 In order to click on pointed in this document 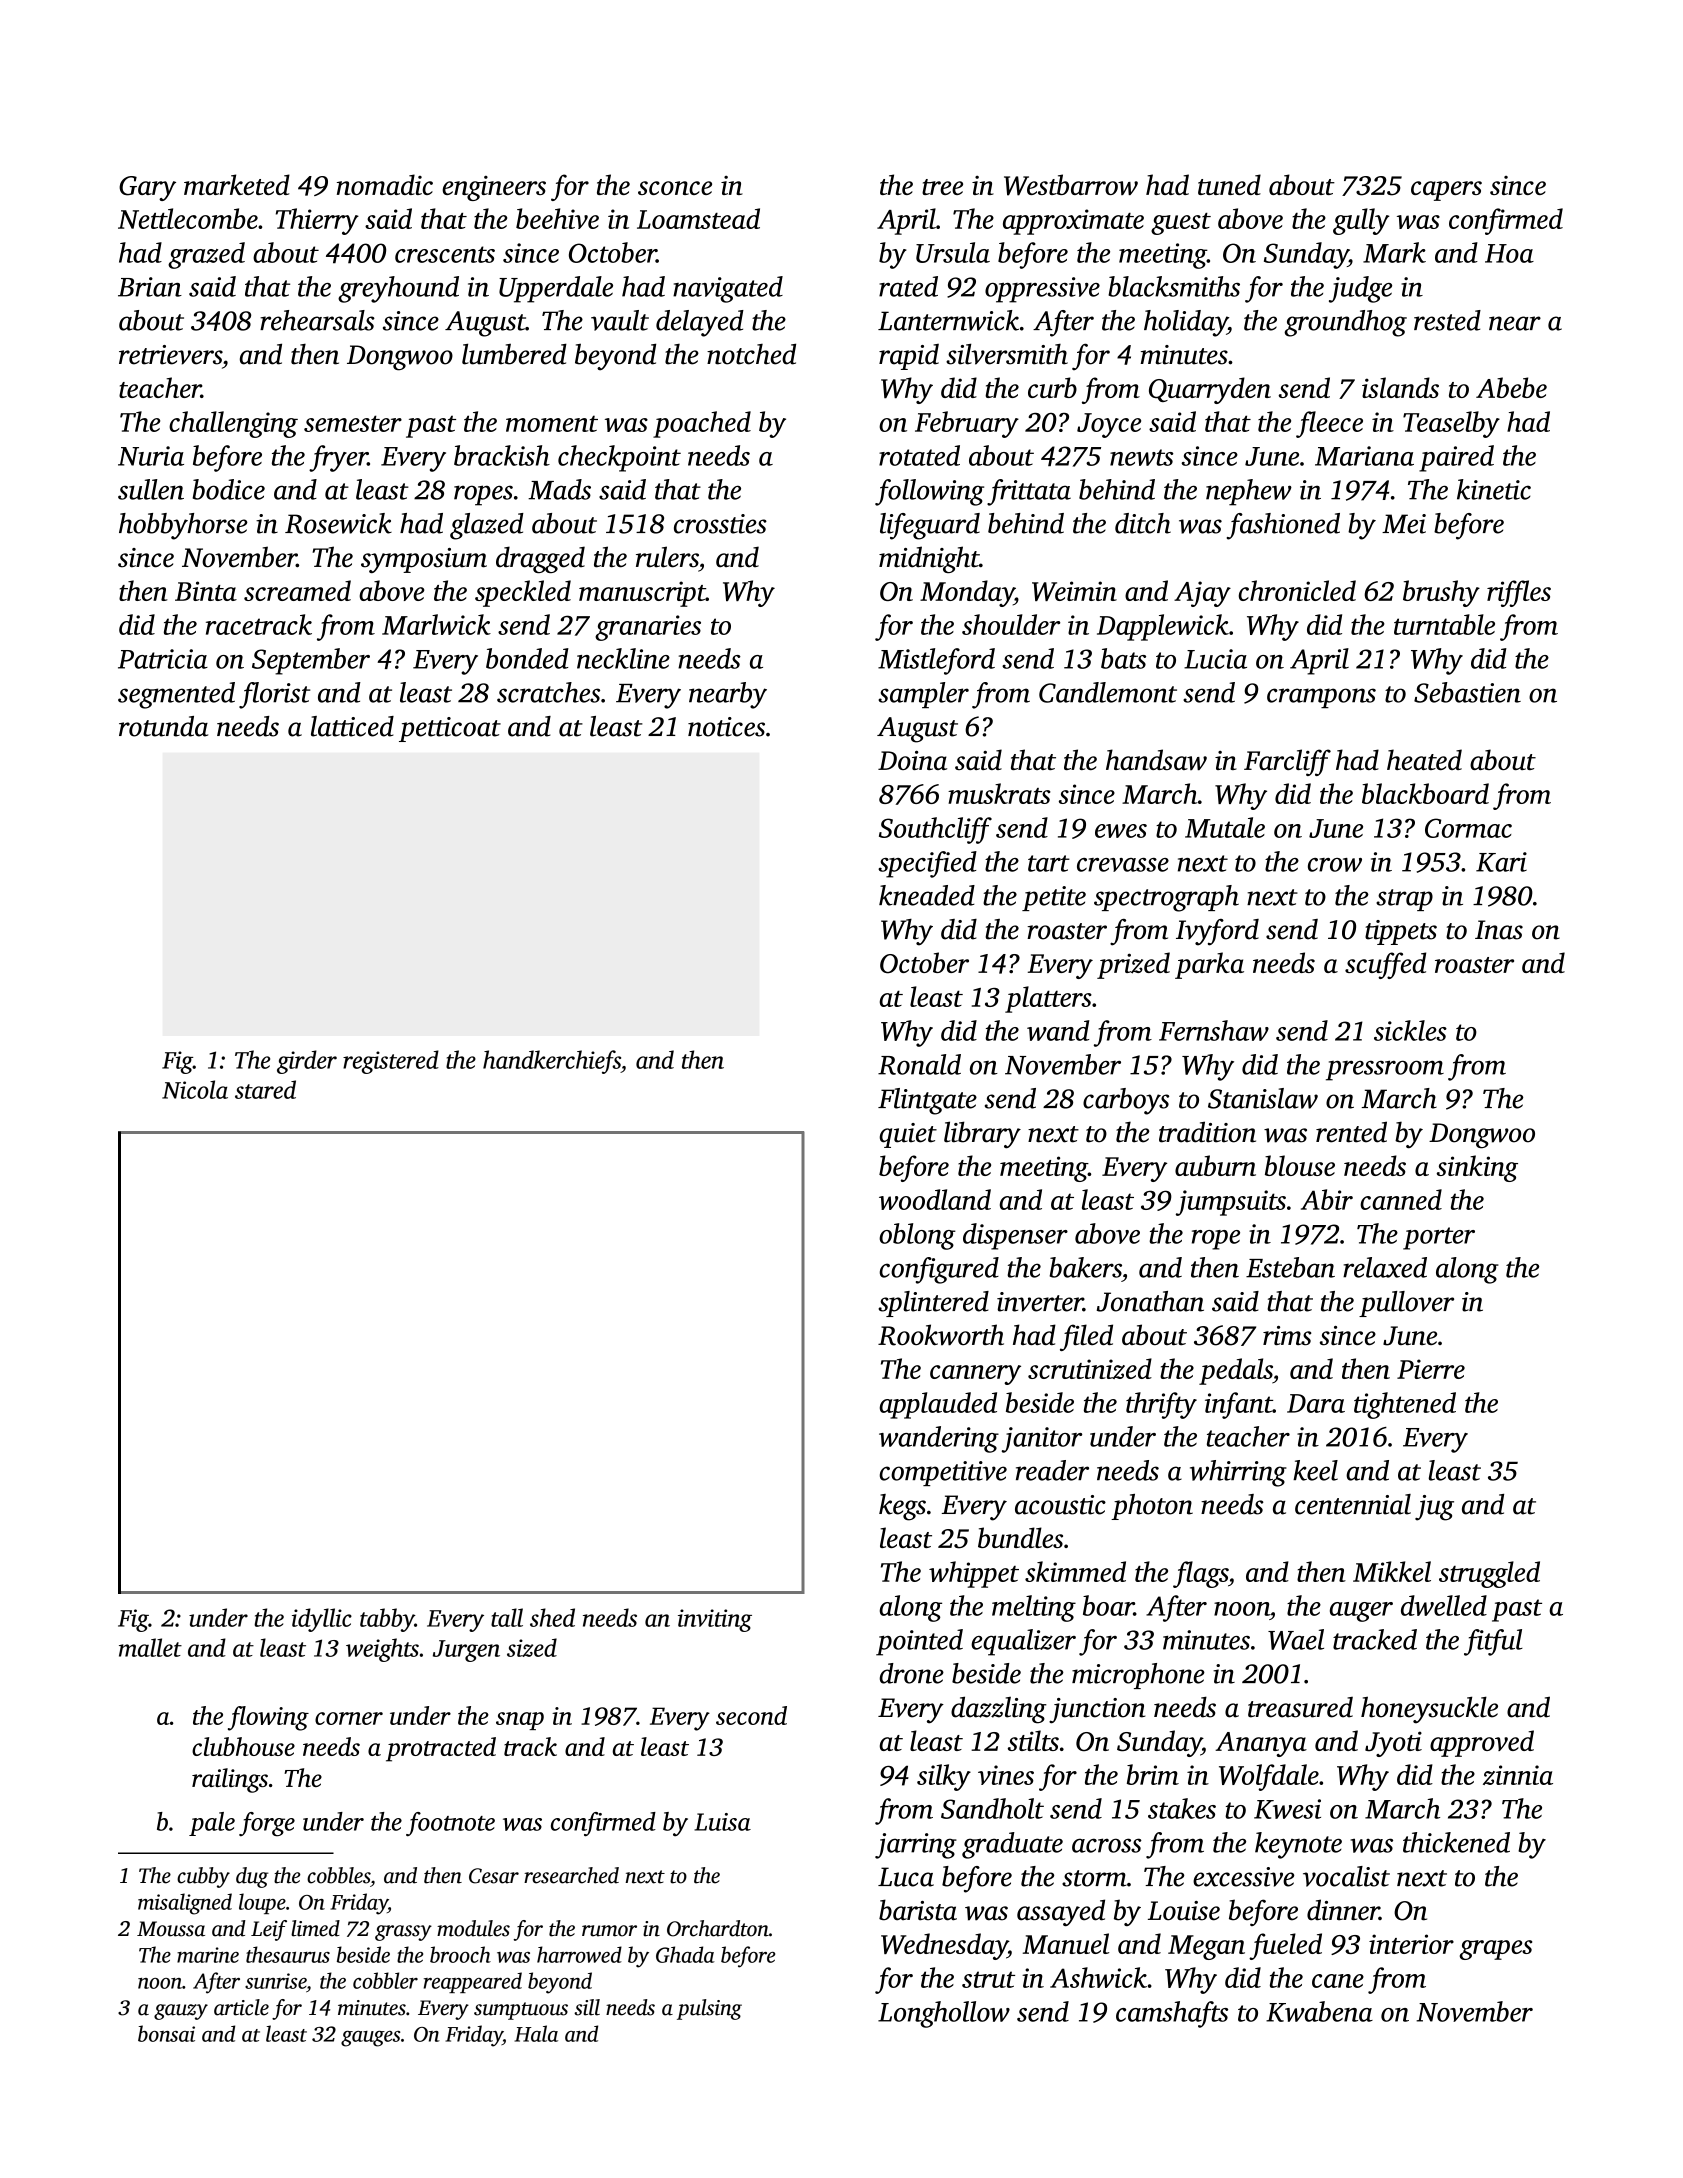, I will do `click(919, 1642)`.
